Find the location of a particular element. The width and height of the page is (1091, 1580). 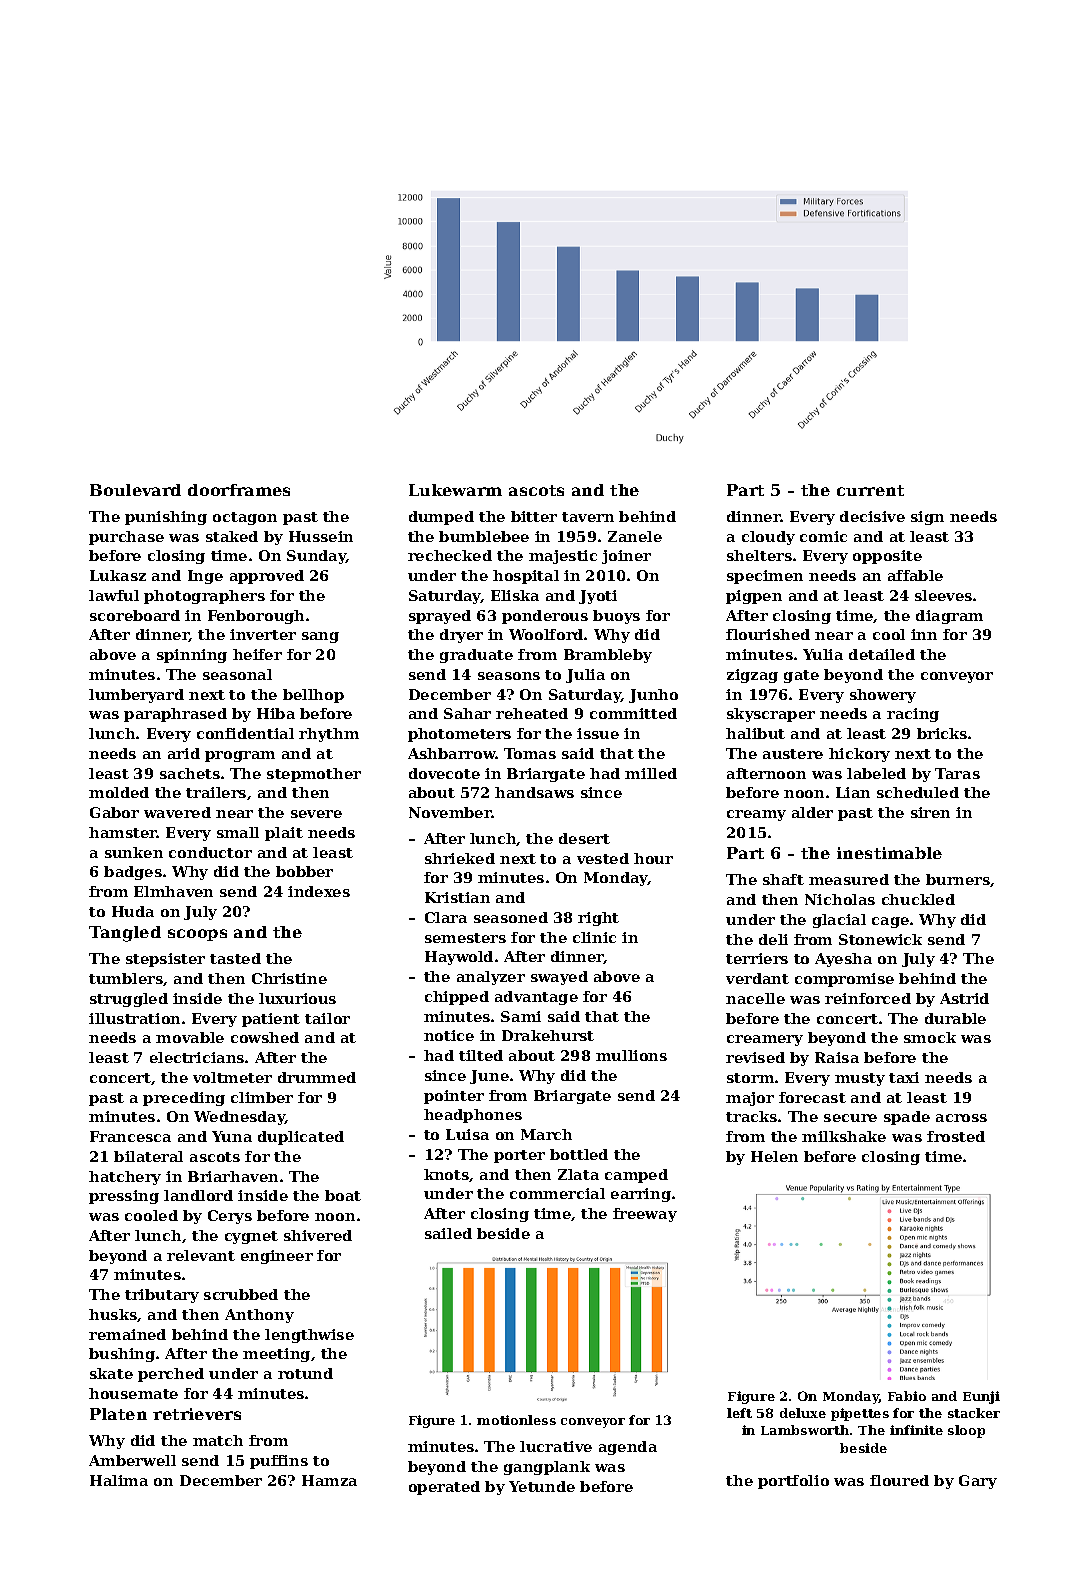

Zanele is located at coordinates (635, 536).
